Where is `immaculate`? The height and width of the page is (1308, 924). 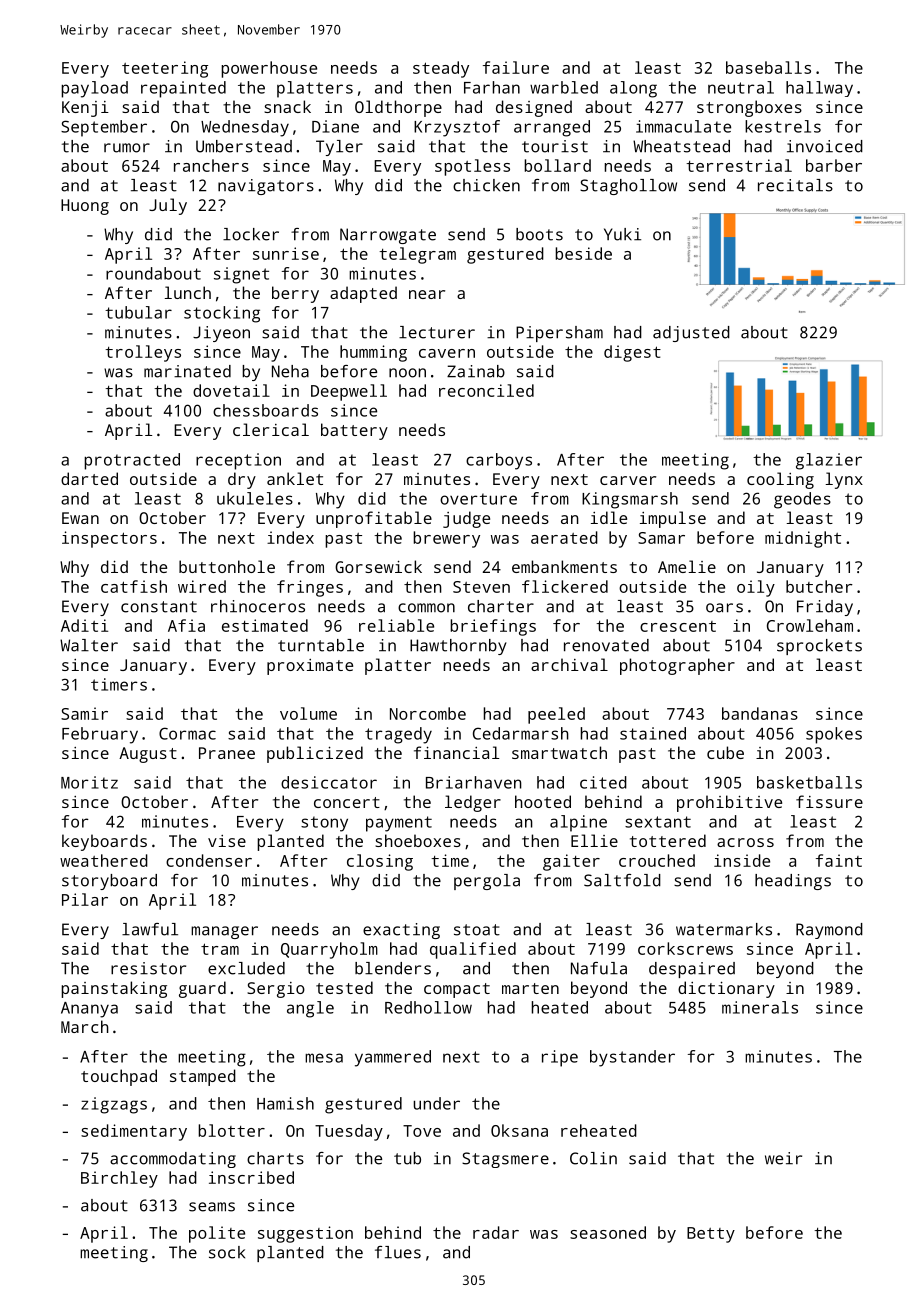
immaculate is located at coordinates (683, 126).
